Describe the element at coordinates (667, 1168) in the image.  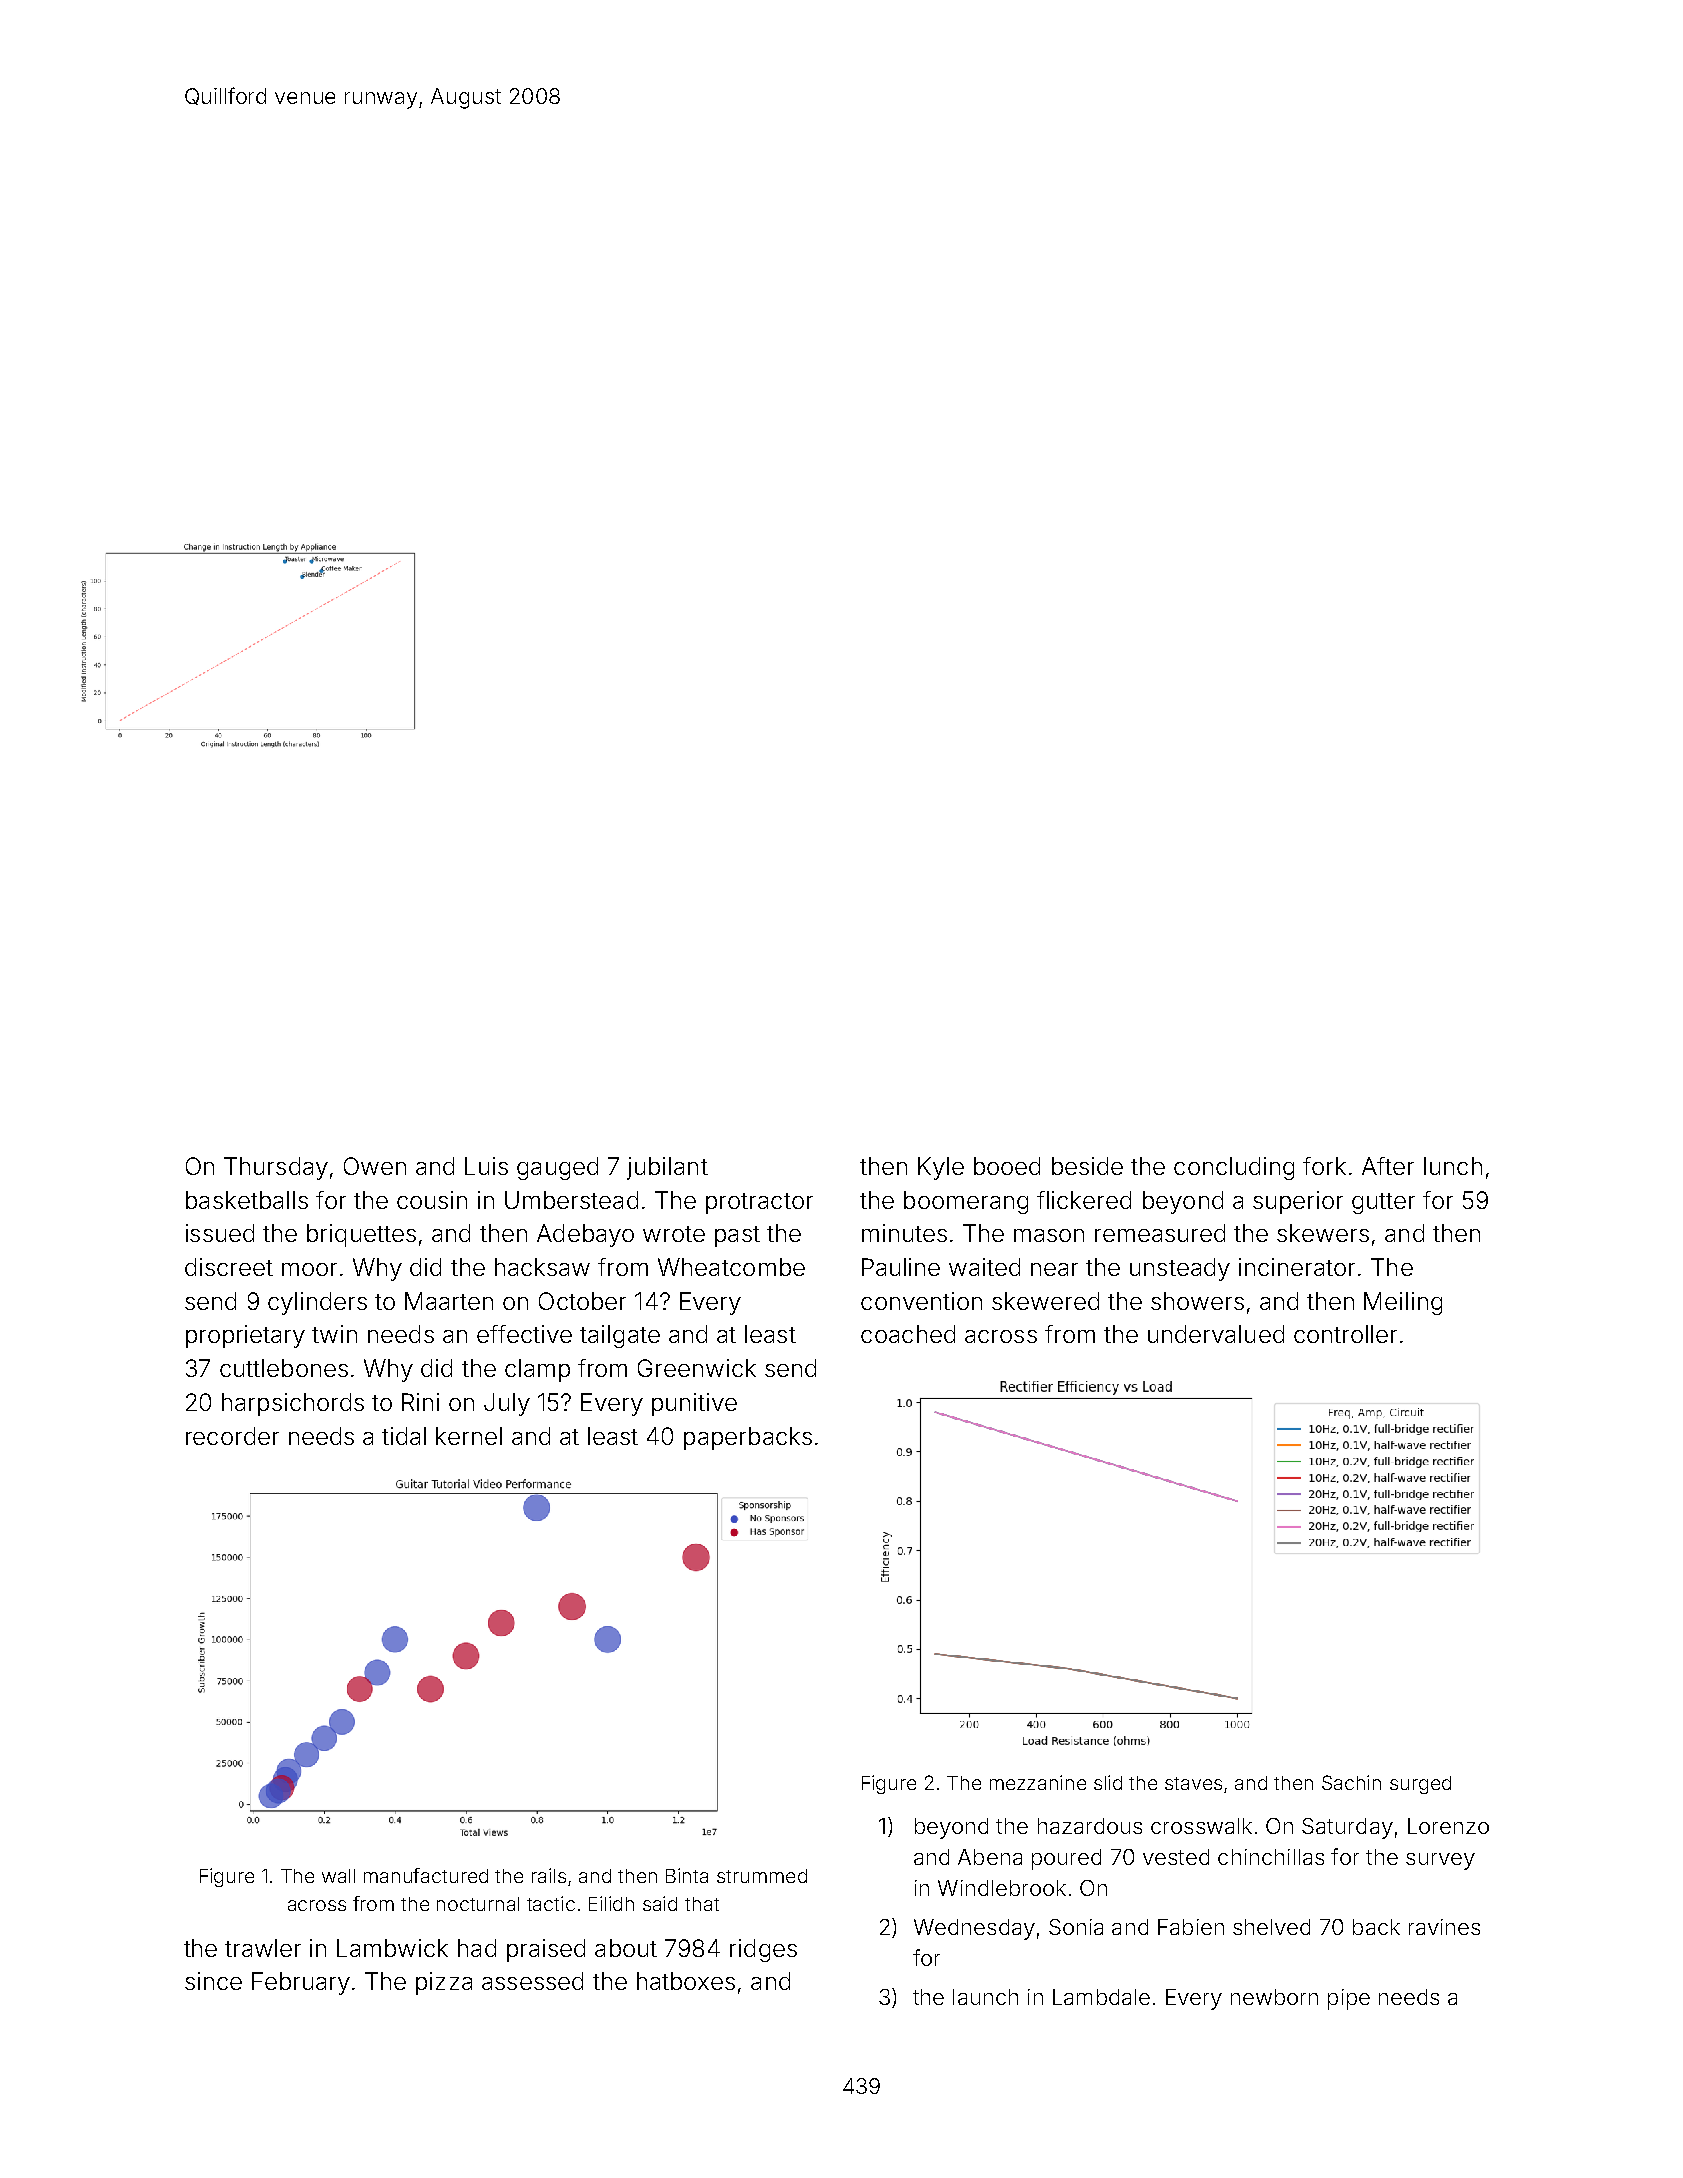
I see `jubilant` at that location.
